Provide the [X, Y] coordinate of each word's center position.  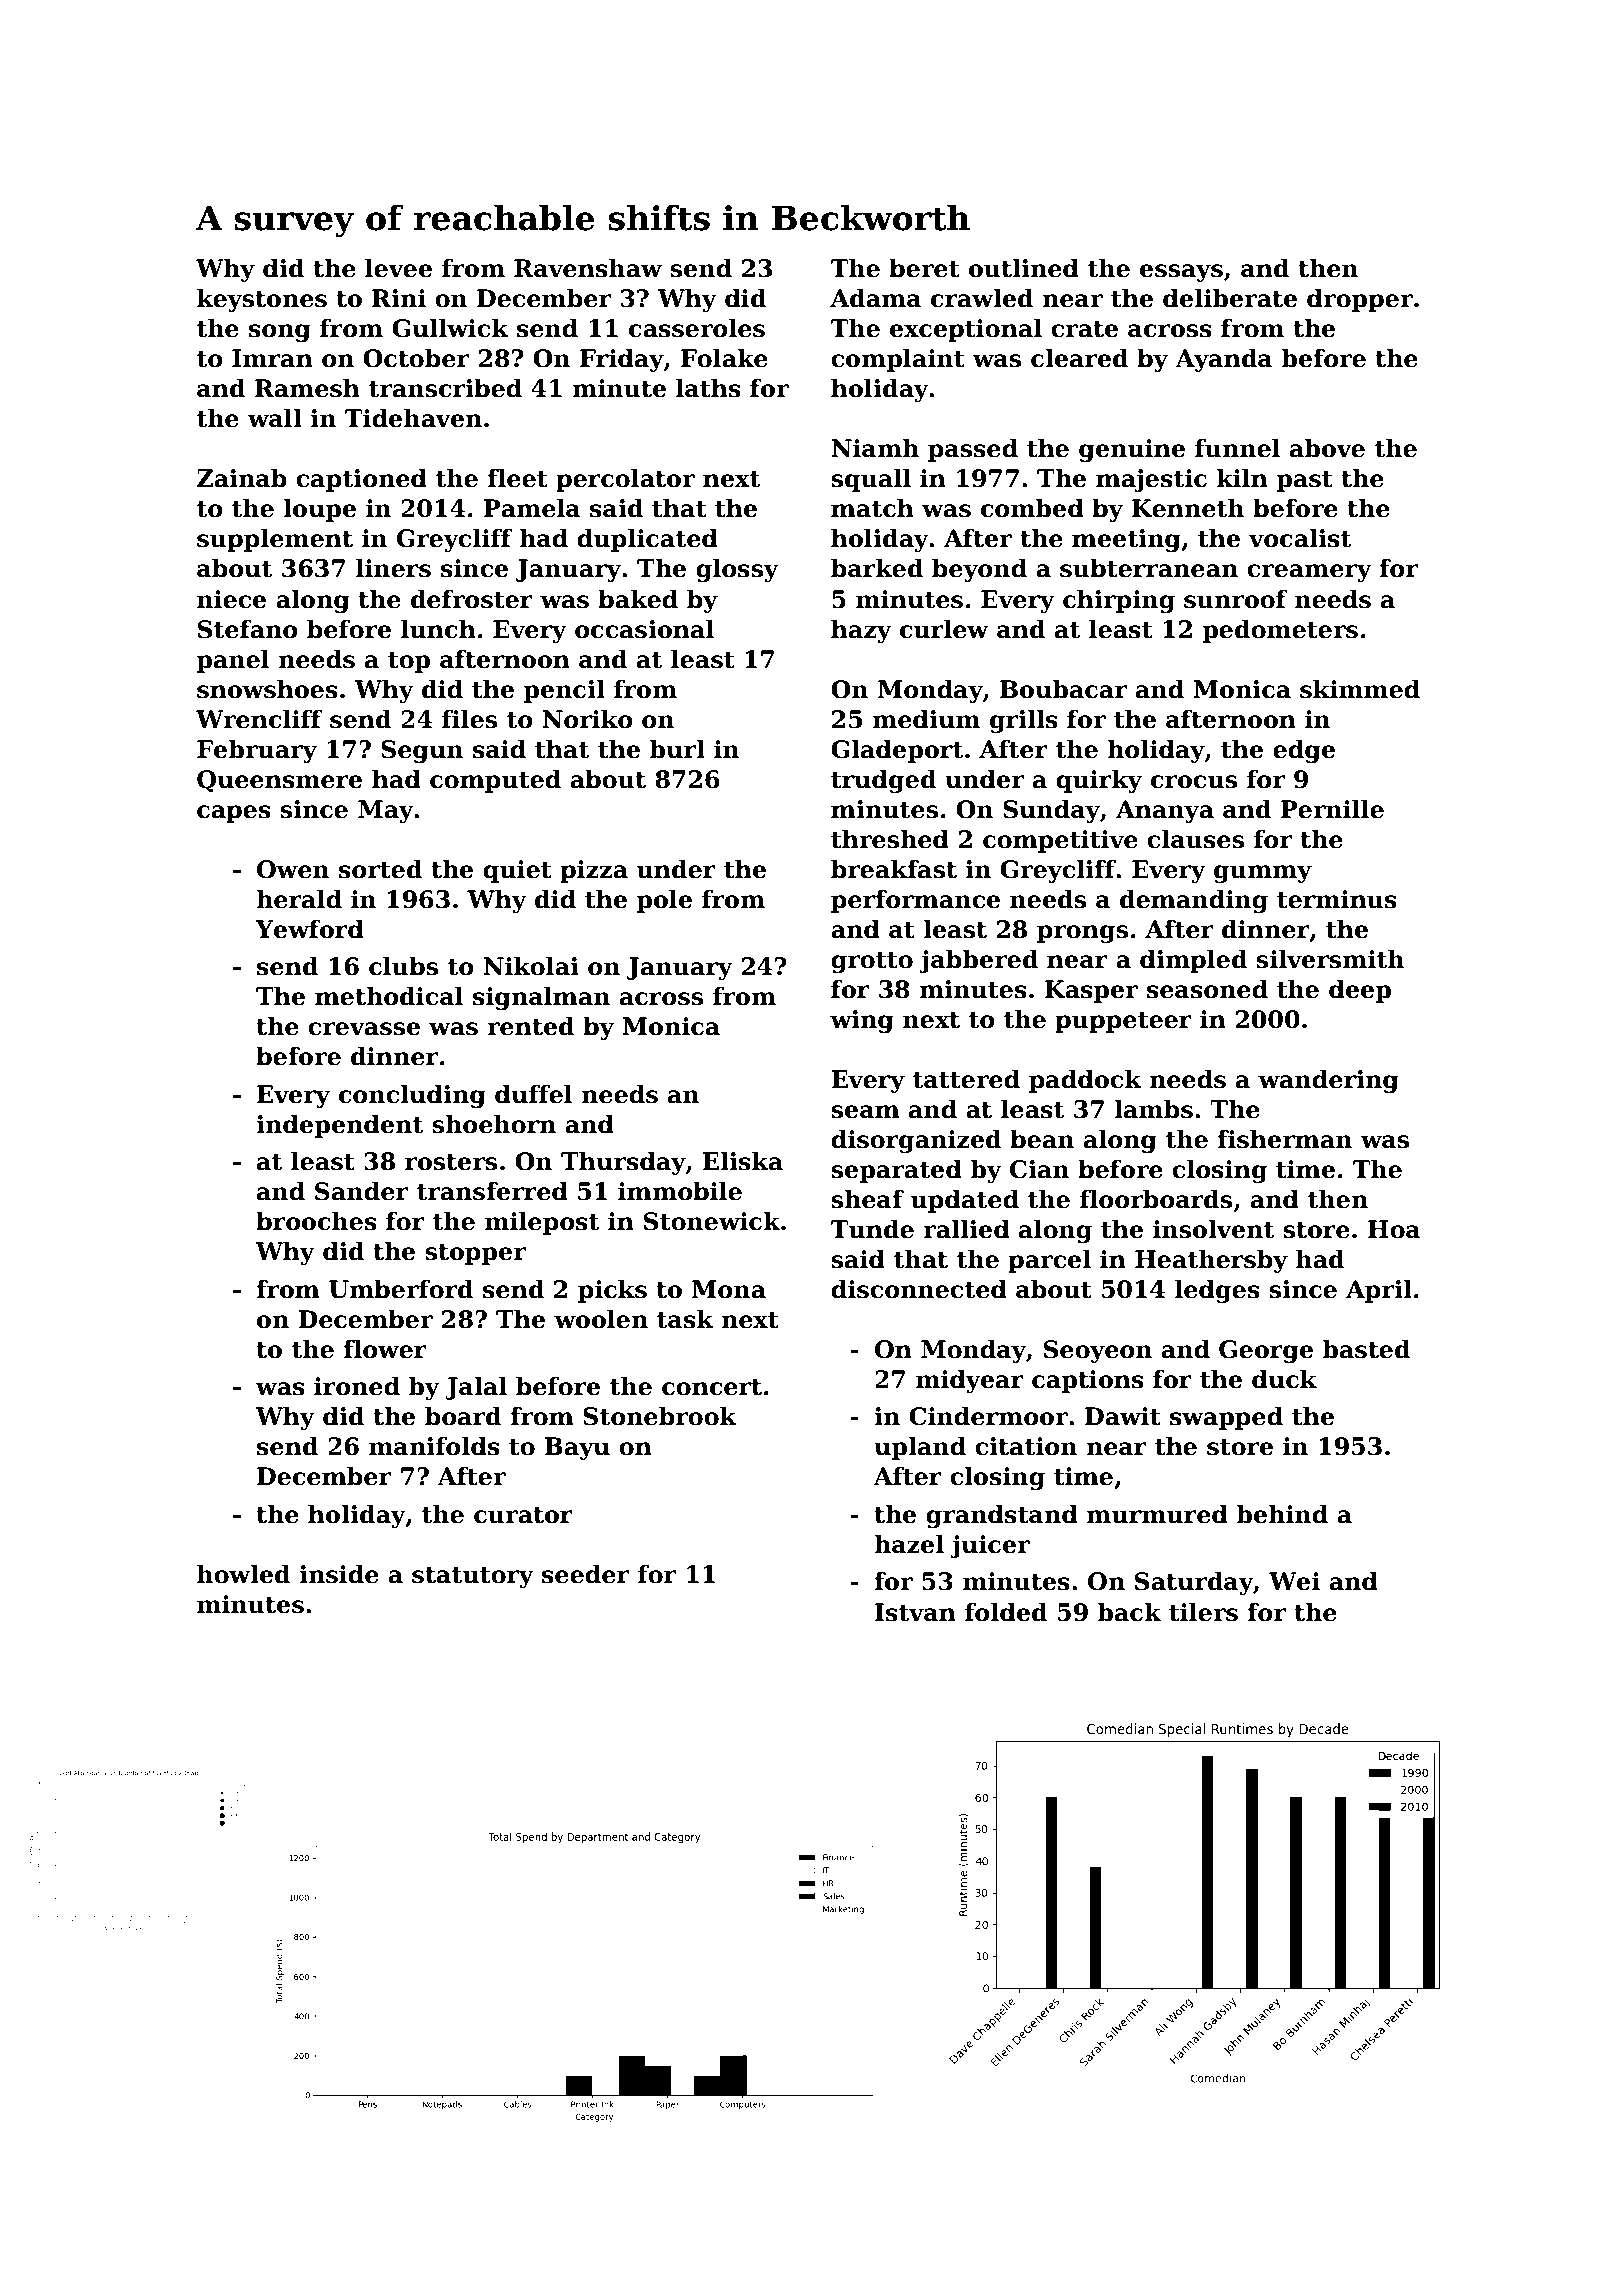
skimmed [1360, 689]
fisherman [1284, 1139]
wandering [1328, 1081]
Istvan [915, 1612]
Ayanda [1224, 360]
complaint [898, 360]
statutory [473, 1577]
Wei [1294, 1581]
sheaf [867, 1199]
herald [299, 899]
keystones [262, 300]
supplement [275, 540]
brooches [316, 1221]
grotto [872, 962]
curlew [944, 629]
